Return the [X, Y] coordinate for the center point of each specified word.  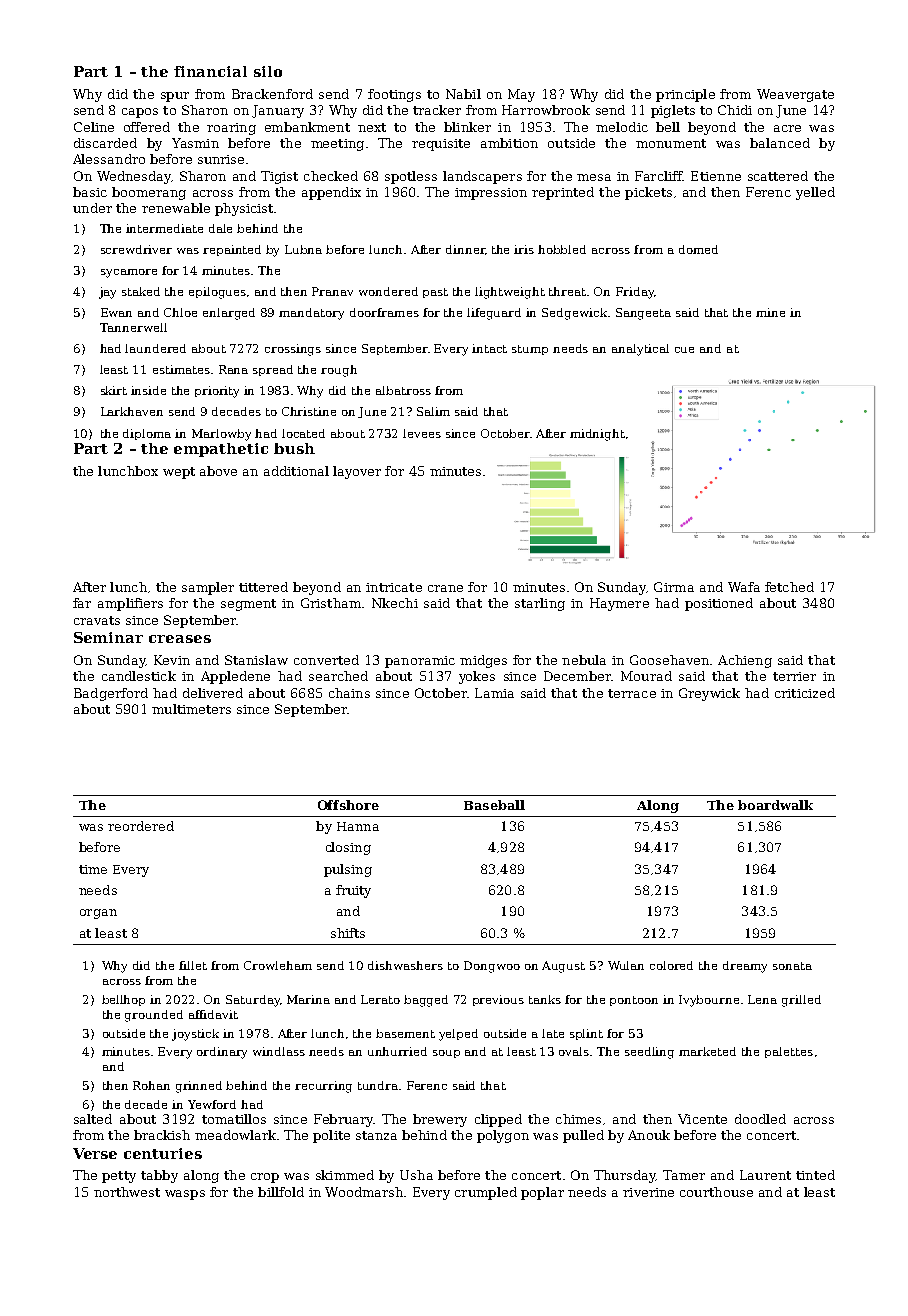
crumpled [486, 1193]
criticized [805, 693]
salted [93, 1119]
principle [685, 95]
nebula [584, 660]
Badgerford [111, 694]
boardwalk [775, 805]
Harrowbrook [546, 110]
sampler [208, 588]
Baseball [494, 805]
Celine [94, 127]
